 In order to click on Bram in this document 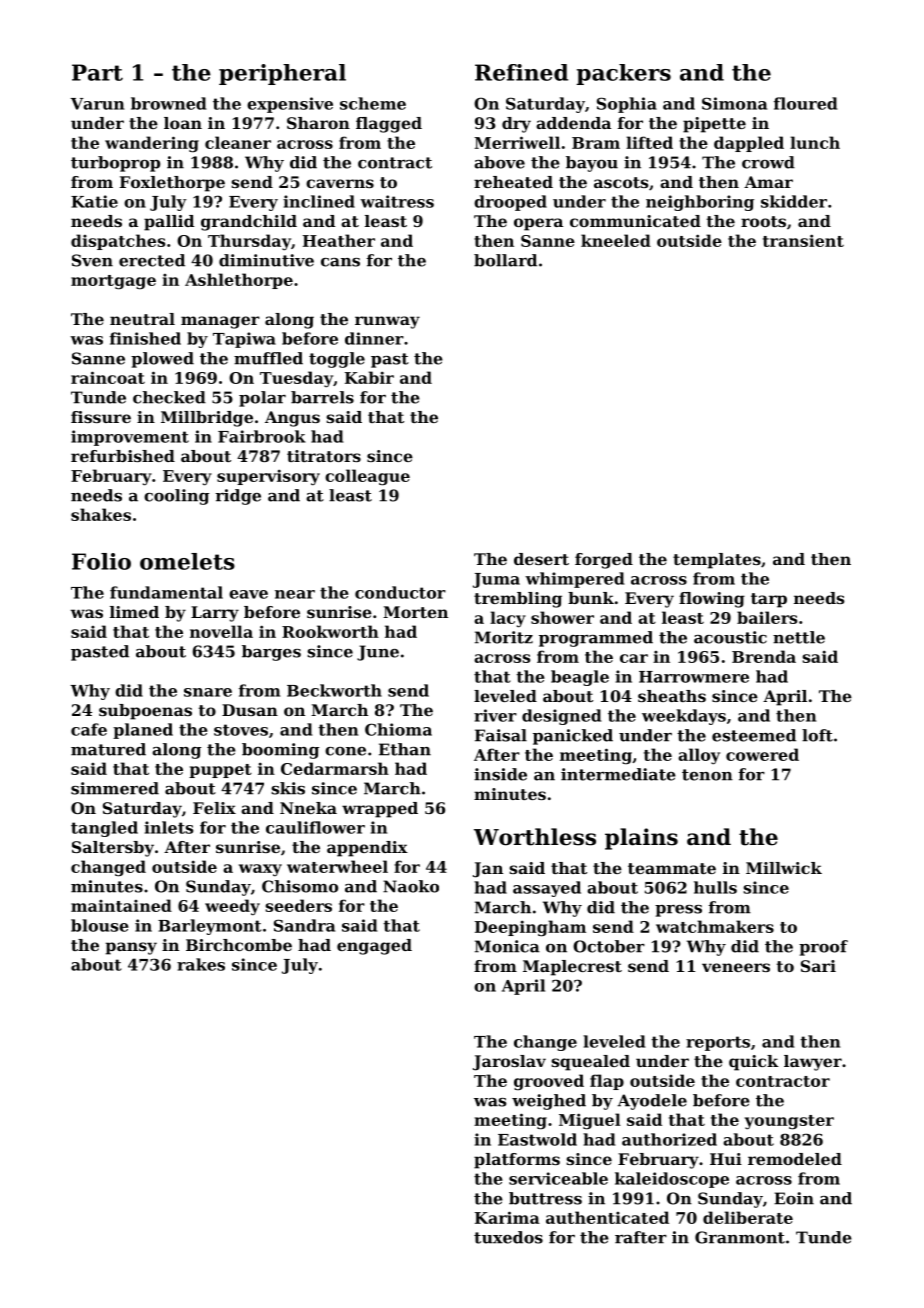, I will do `click(596, 143)`.
